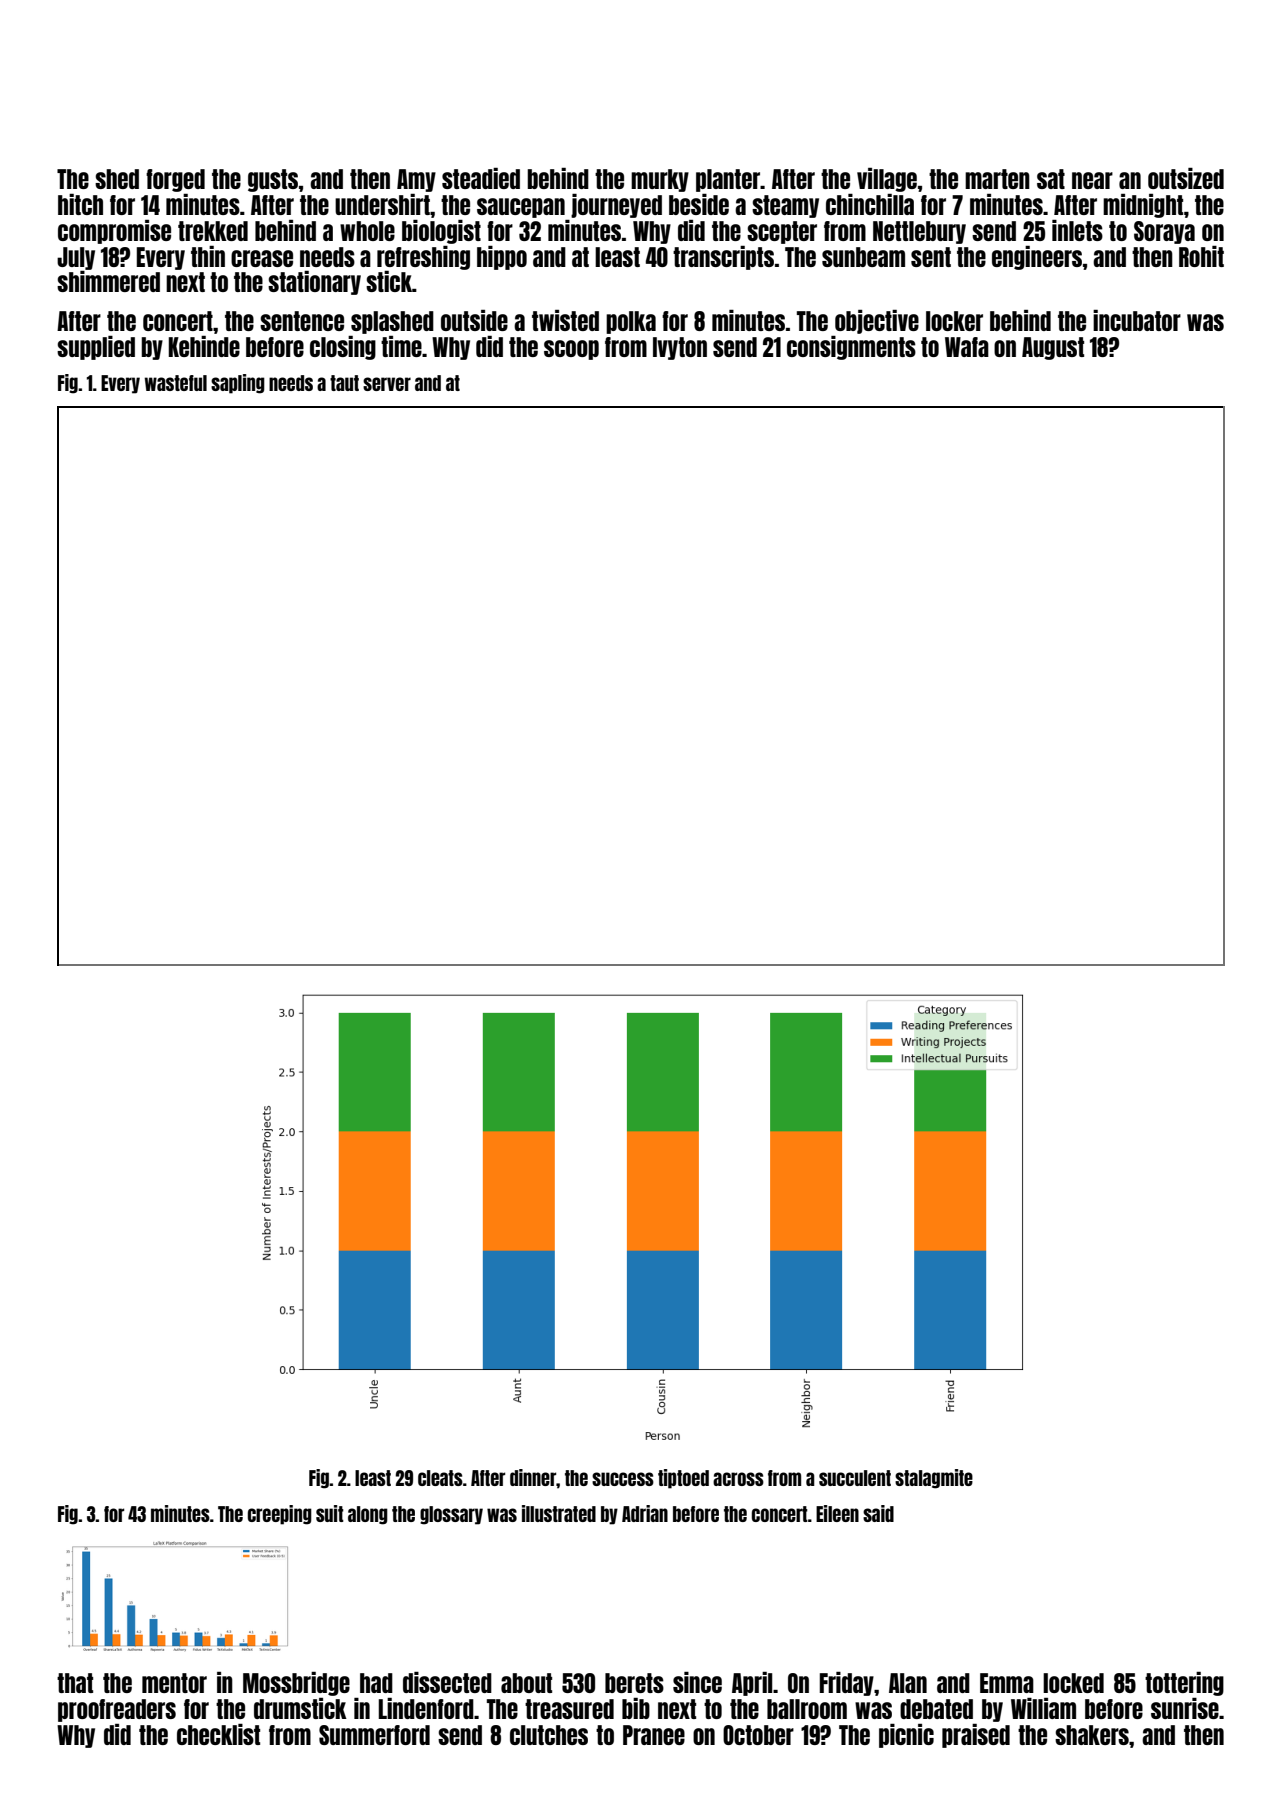 The height and width of the screenshot is (1814, 1282). I want to click on creeping, so click(280, 1515).
